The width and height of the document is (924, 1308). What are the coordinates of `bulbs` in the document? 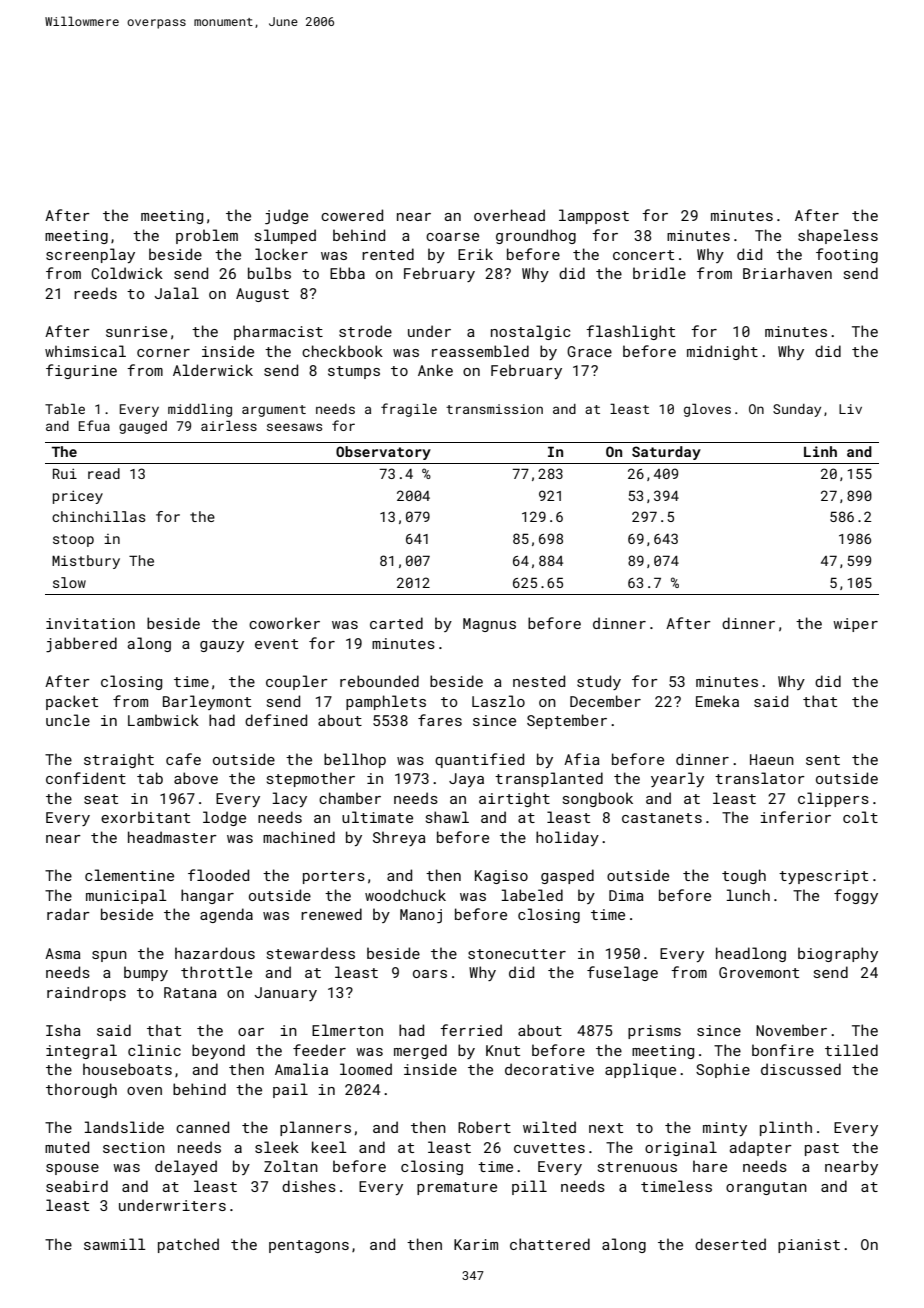 It's located at (269, 273).
